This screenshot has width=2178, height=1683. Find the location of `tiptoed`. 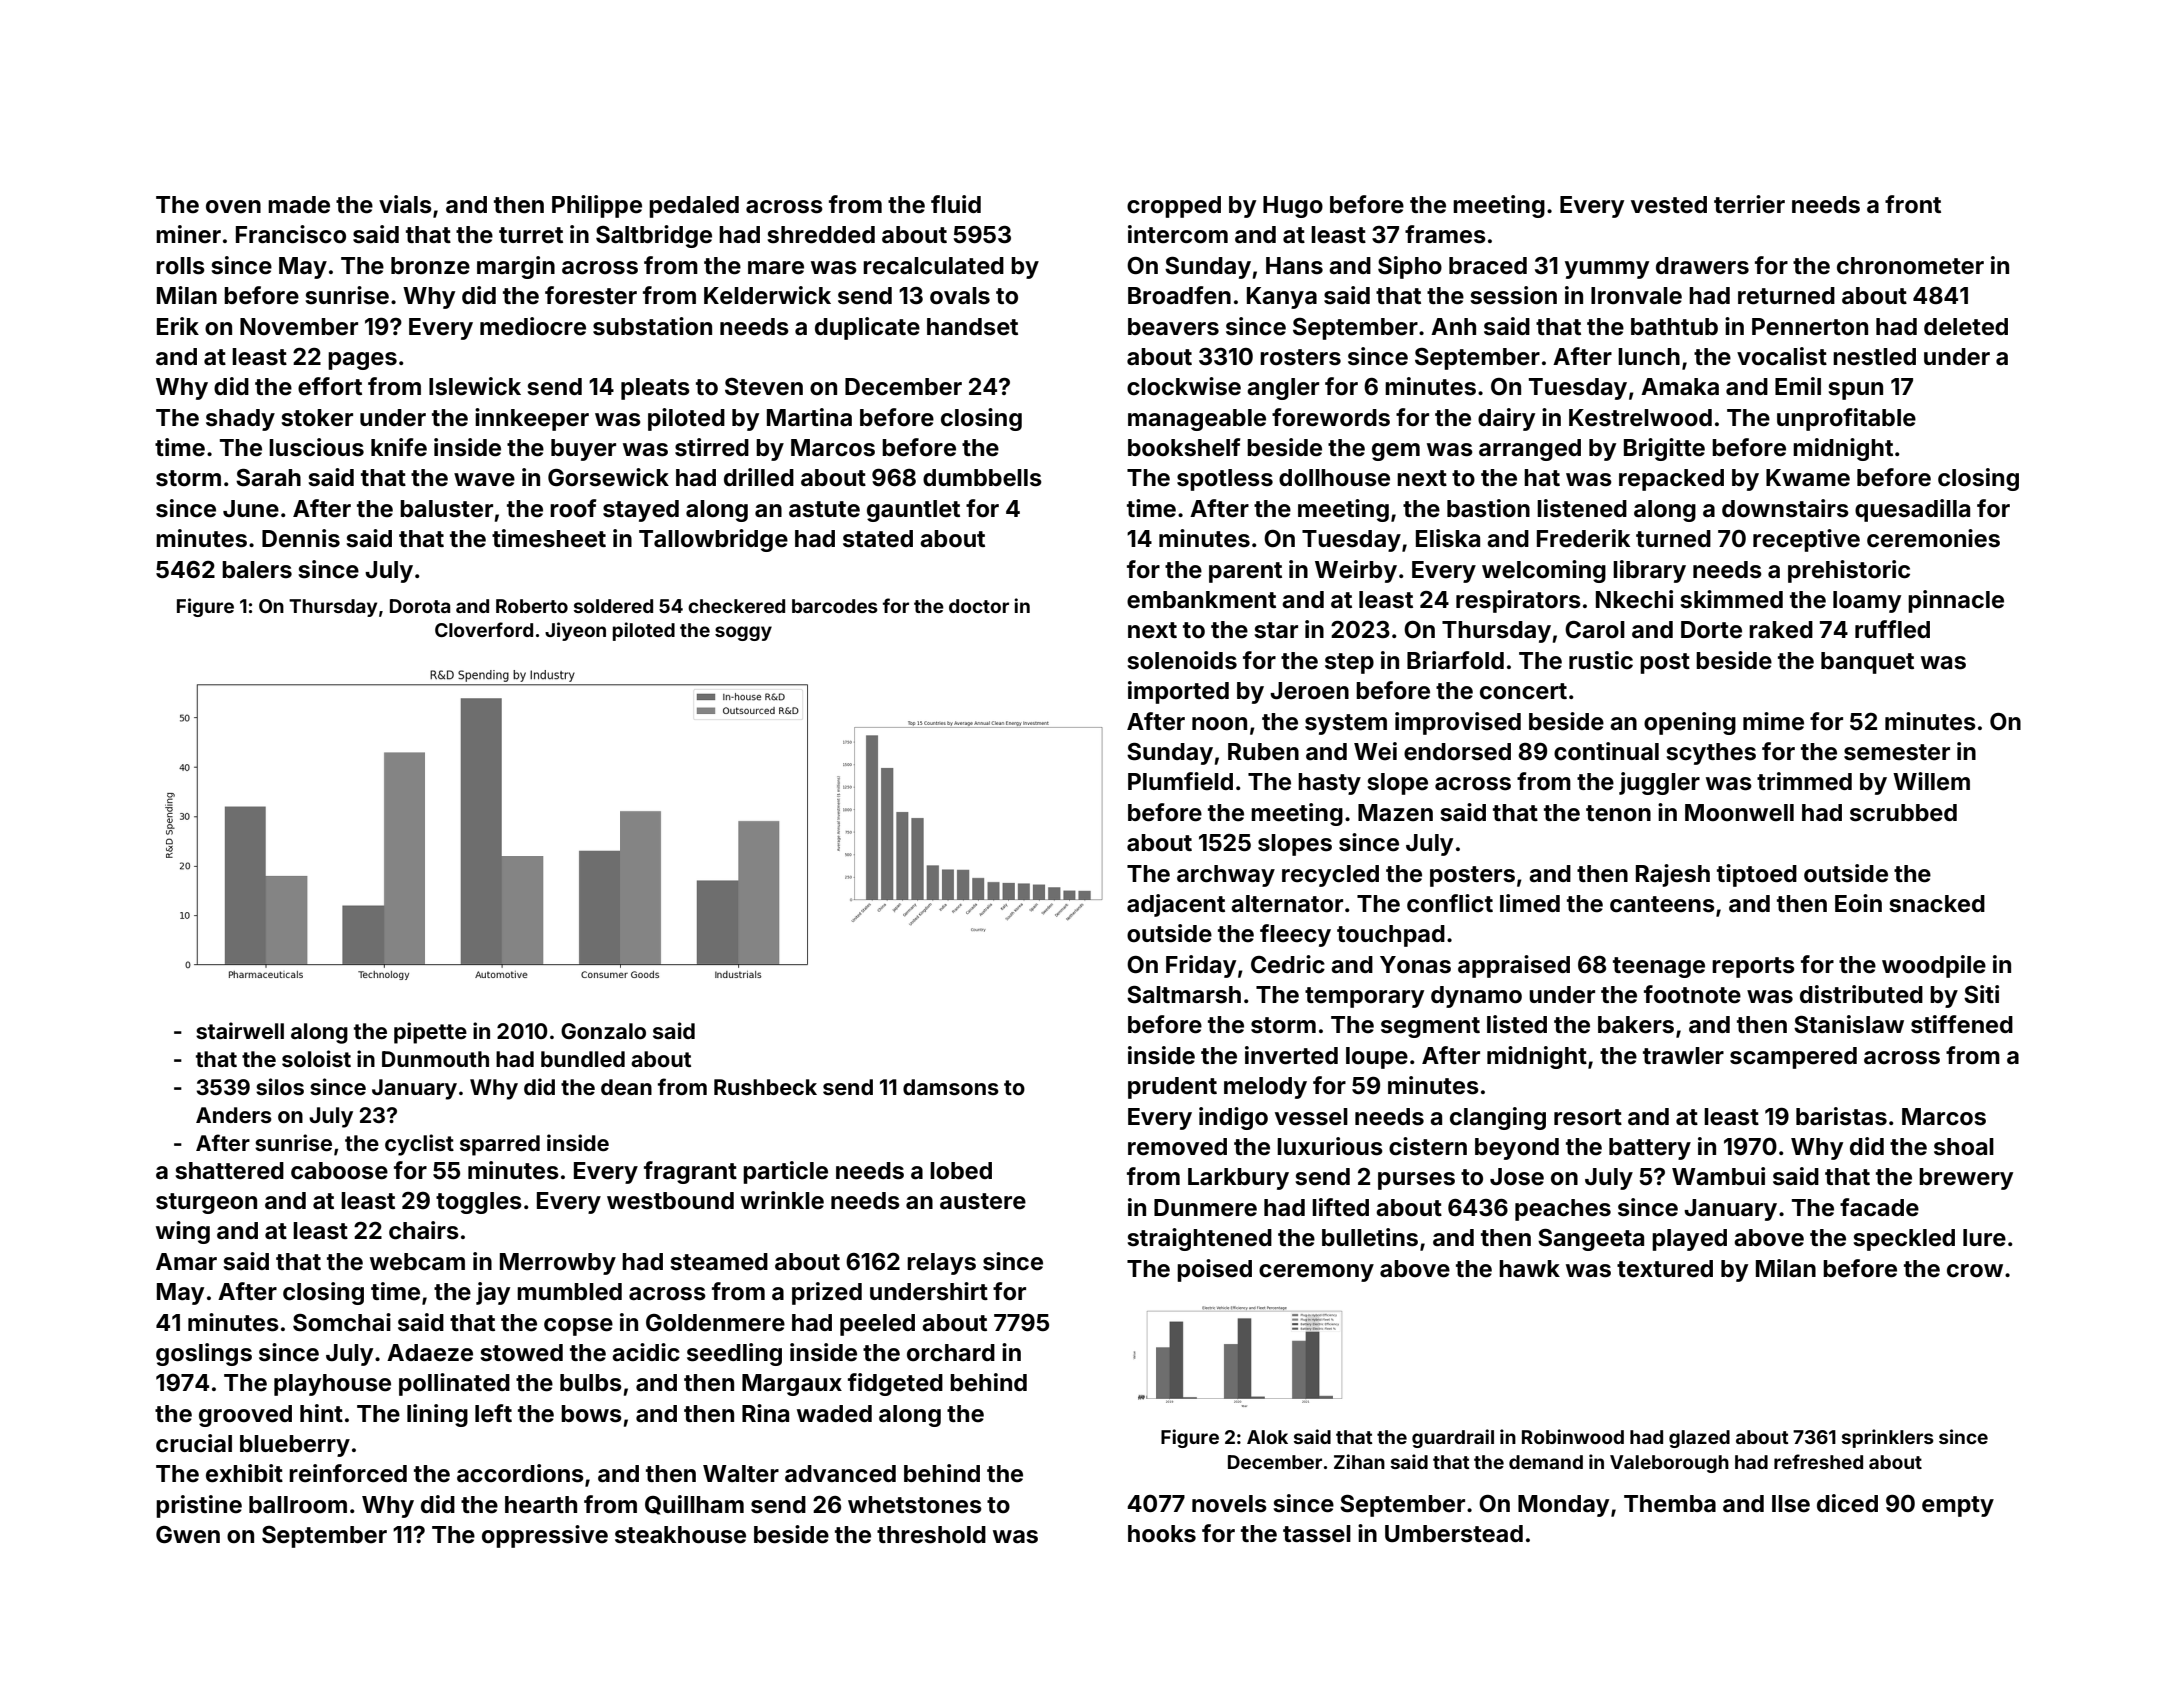

tiptoed is located at coordinates (1757, 875).
